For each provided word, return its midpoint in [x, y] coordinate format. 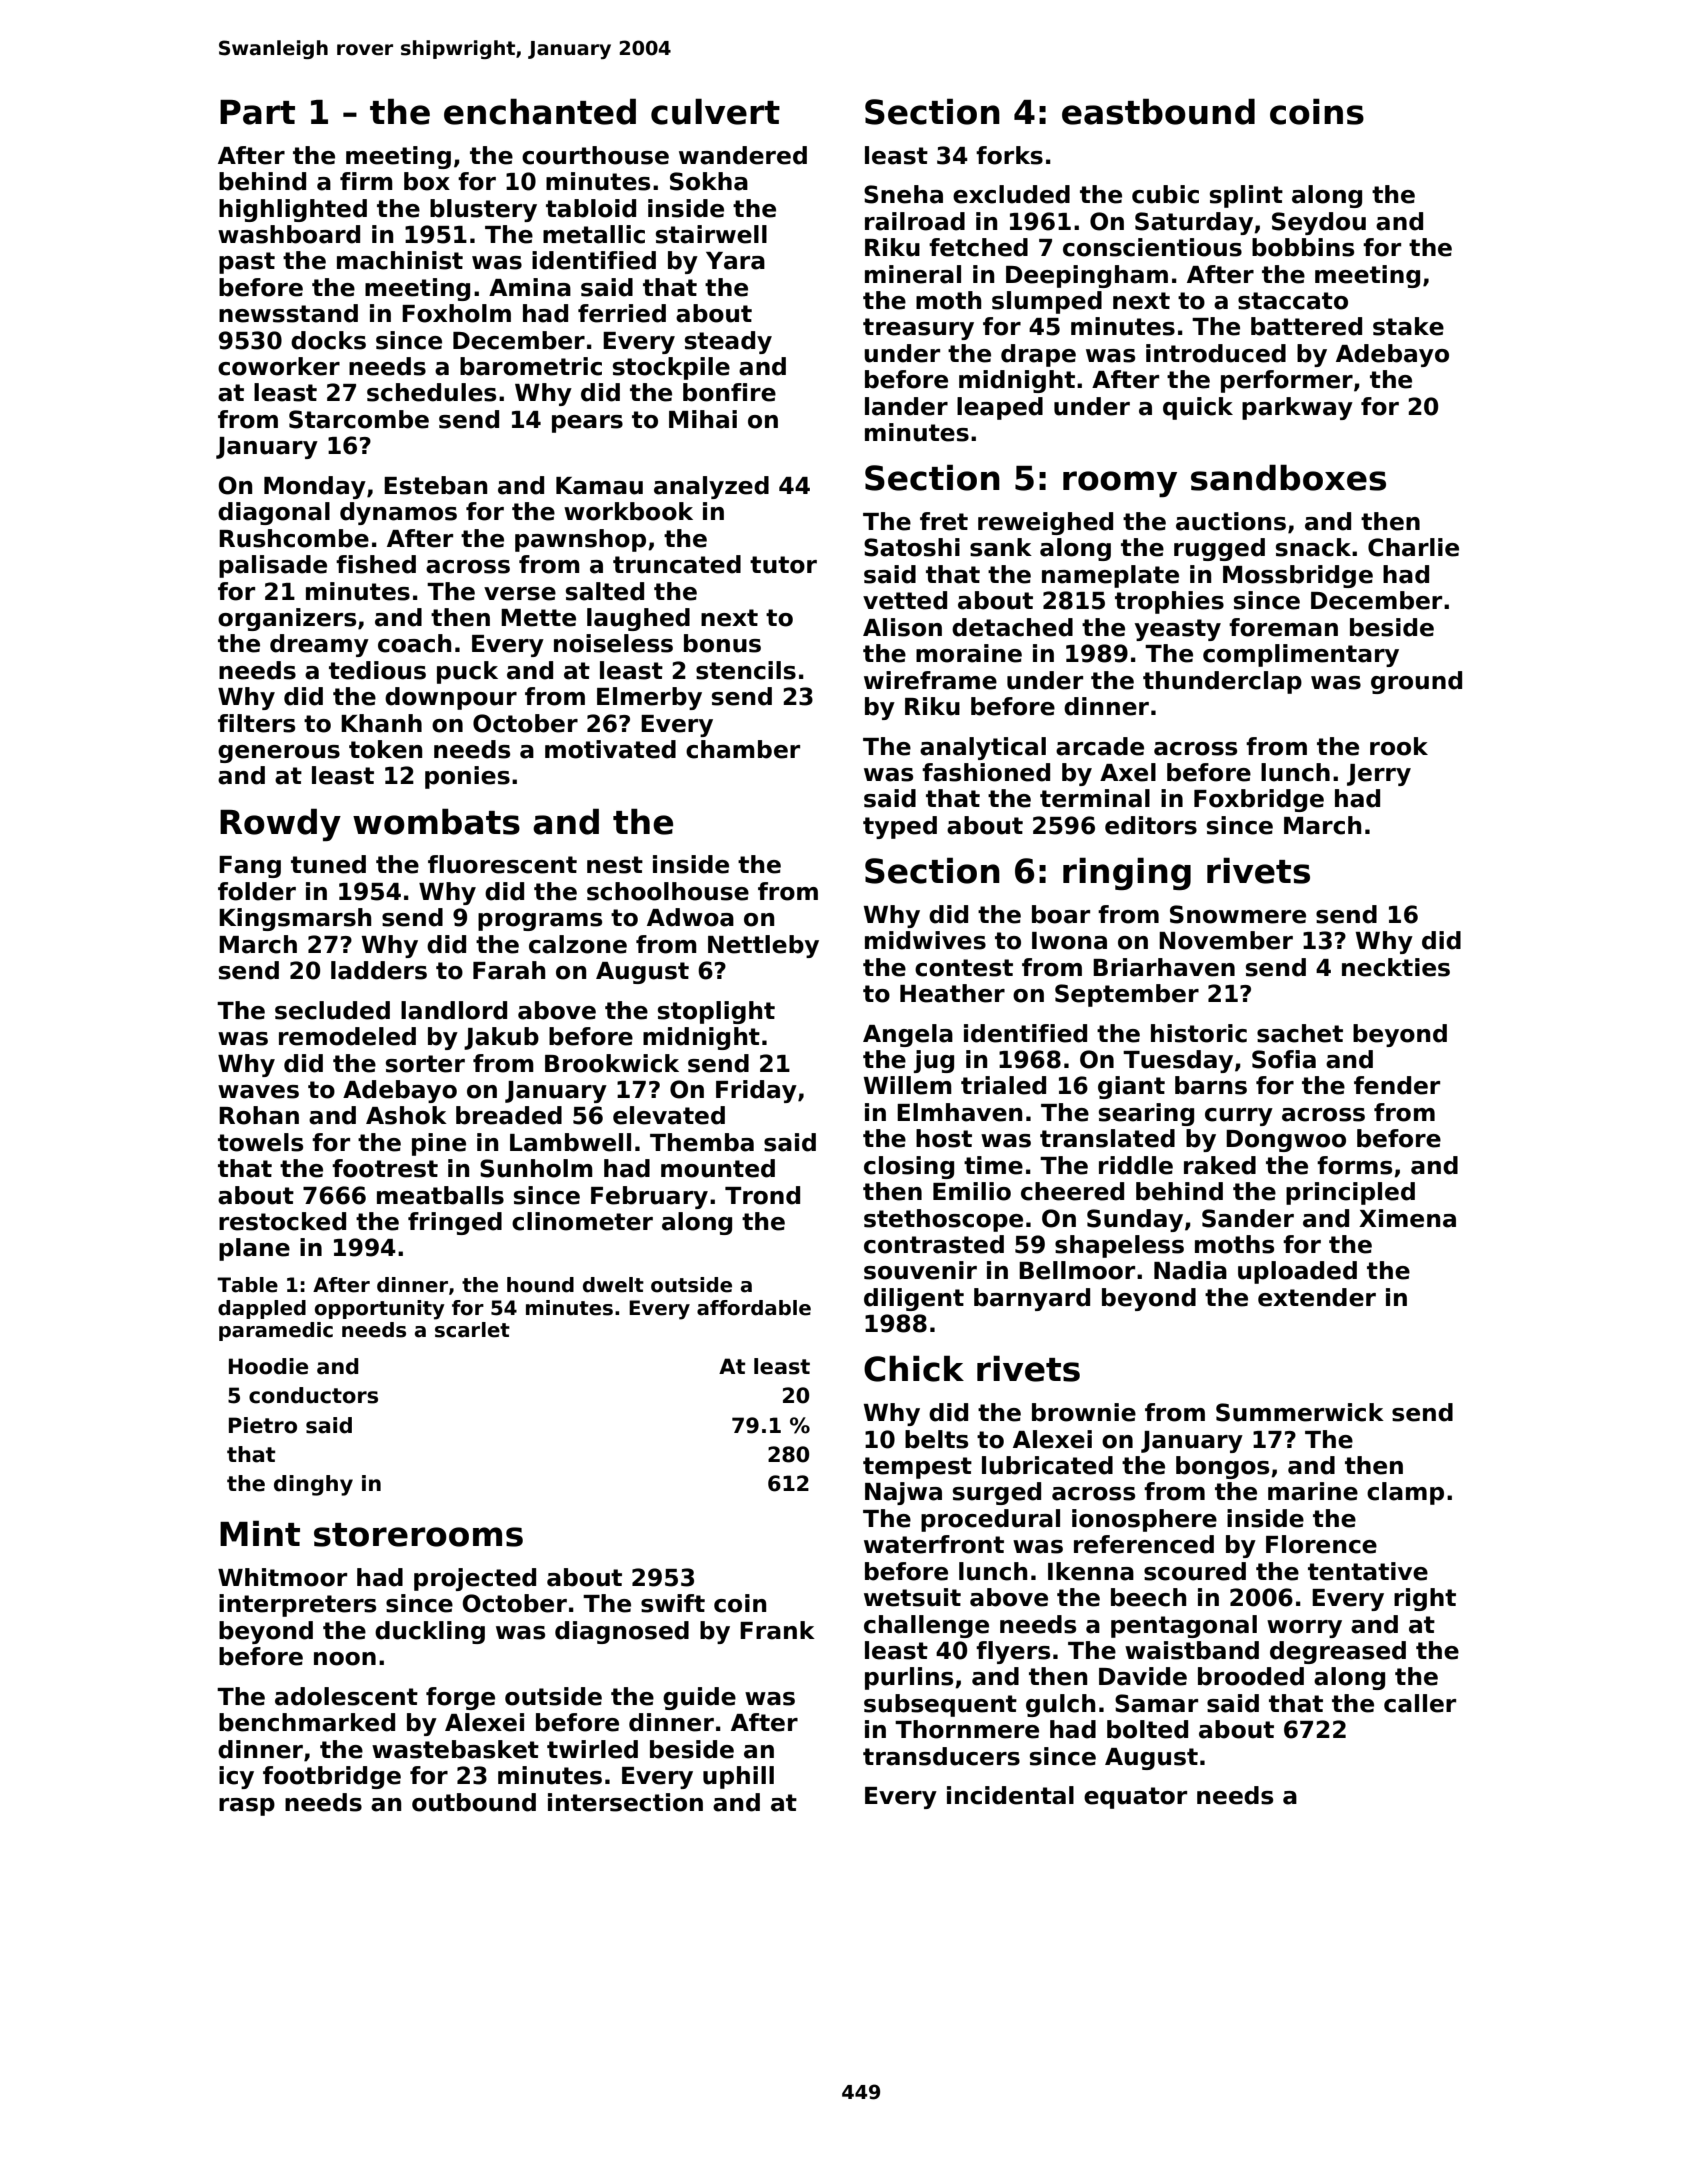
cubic [1165, 194]
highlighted [293, 210]
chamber [743, 749]
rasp [247, 1807]
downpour [451, 698]
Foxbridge [1259, 800]
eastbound [1158, 111]
